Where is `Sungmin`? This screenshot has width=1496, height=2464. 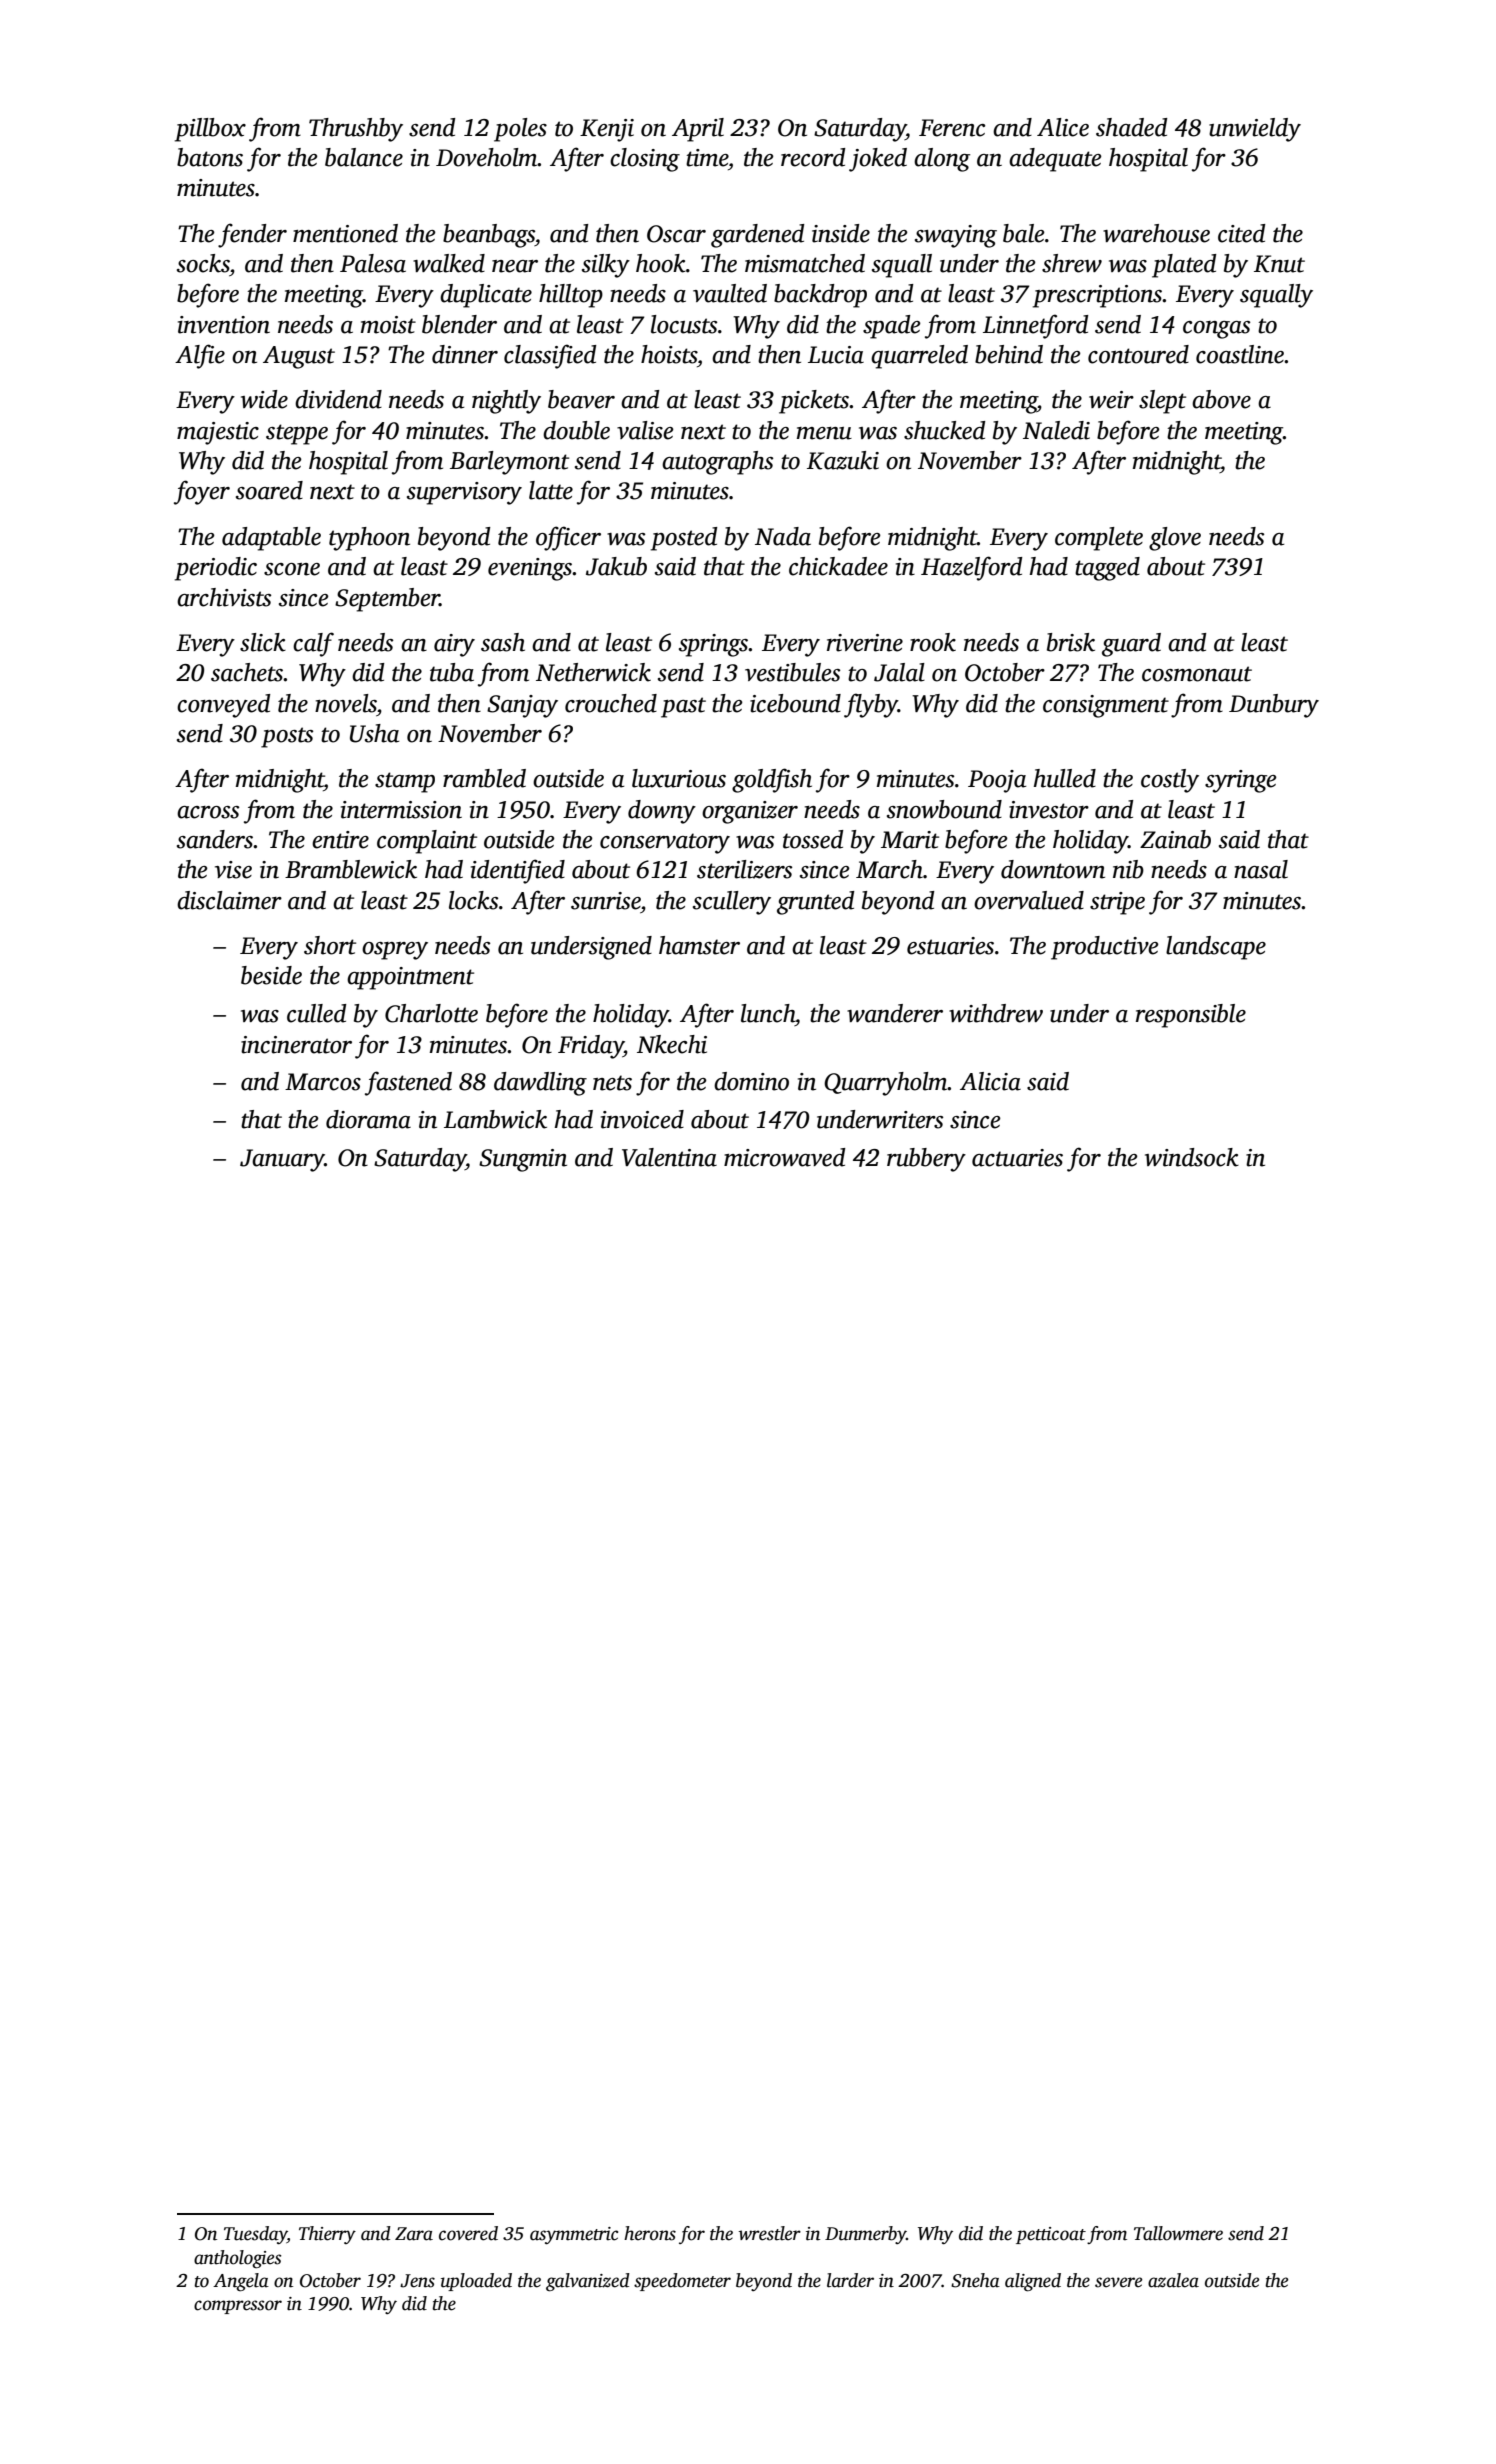
Sungmin is located at coordinates (523, 1160).
